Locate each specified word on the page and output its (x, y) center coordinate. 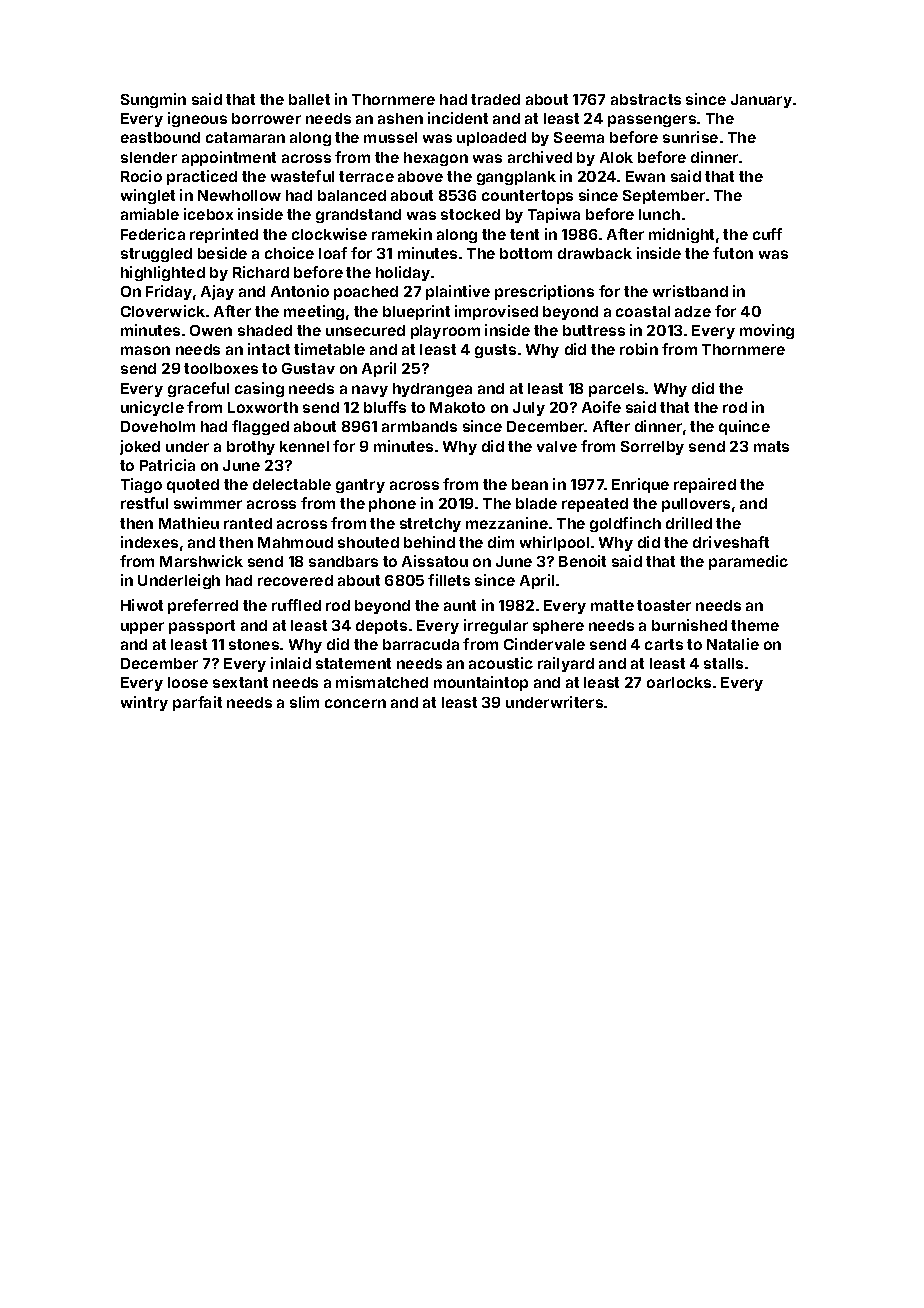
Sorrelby (652, 448)
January (761, 101)
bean (530, 484)
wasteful (302, 176)
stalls (723, 663)
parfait (197, 703)
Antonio (300, 291)
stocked (470, 214)
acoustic (501, 663)
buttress (594, 330)
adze (693, 311)
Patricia (167, 465)
